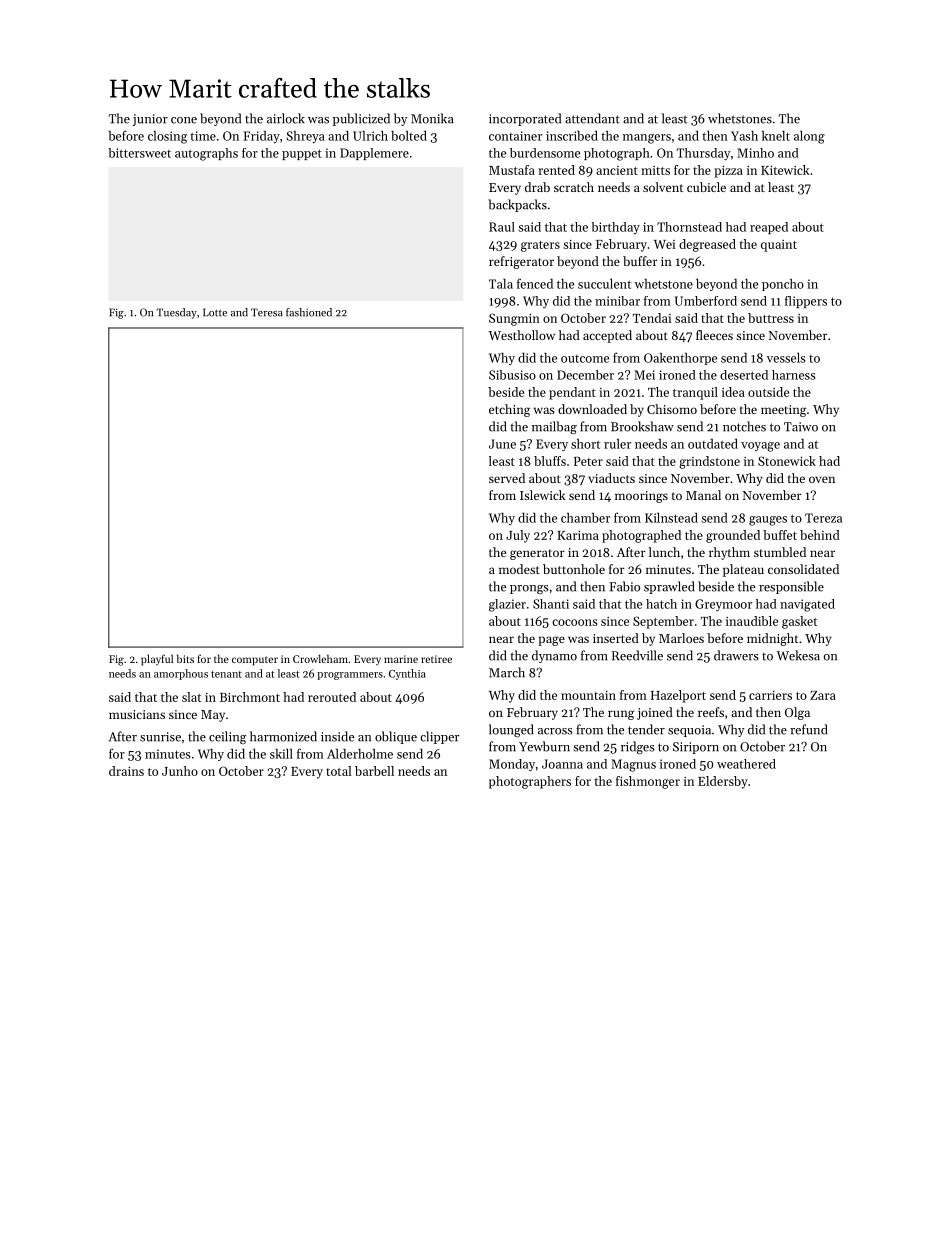 Image resolution: width=952 pixels, height=1233 pixels. Describe the element at coordinates (521, 335) in the page. I see `Westhollow` at that location.
